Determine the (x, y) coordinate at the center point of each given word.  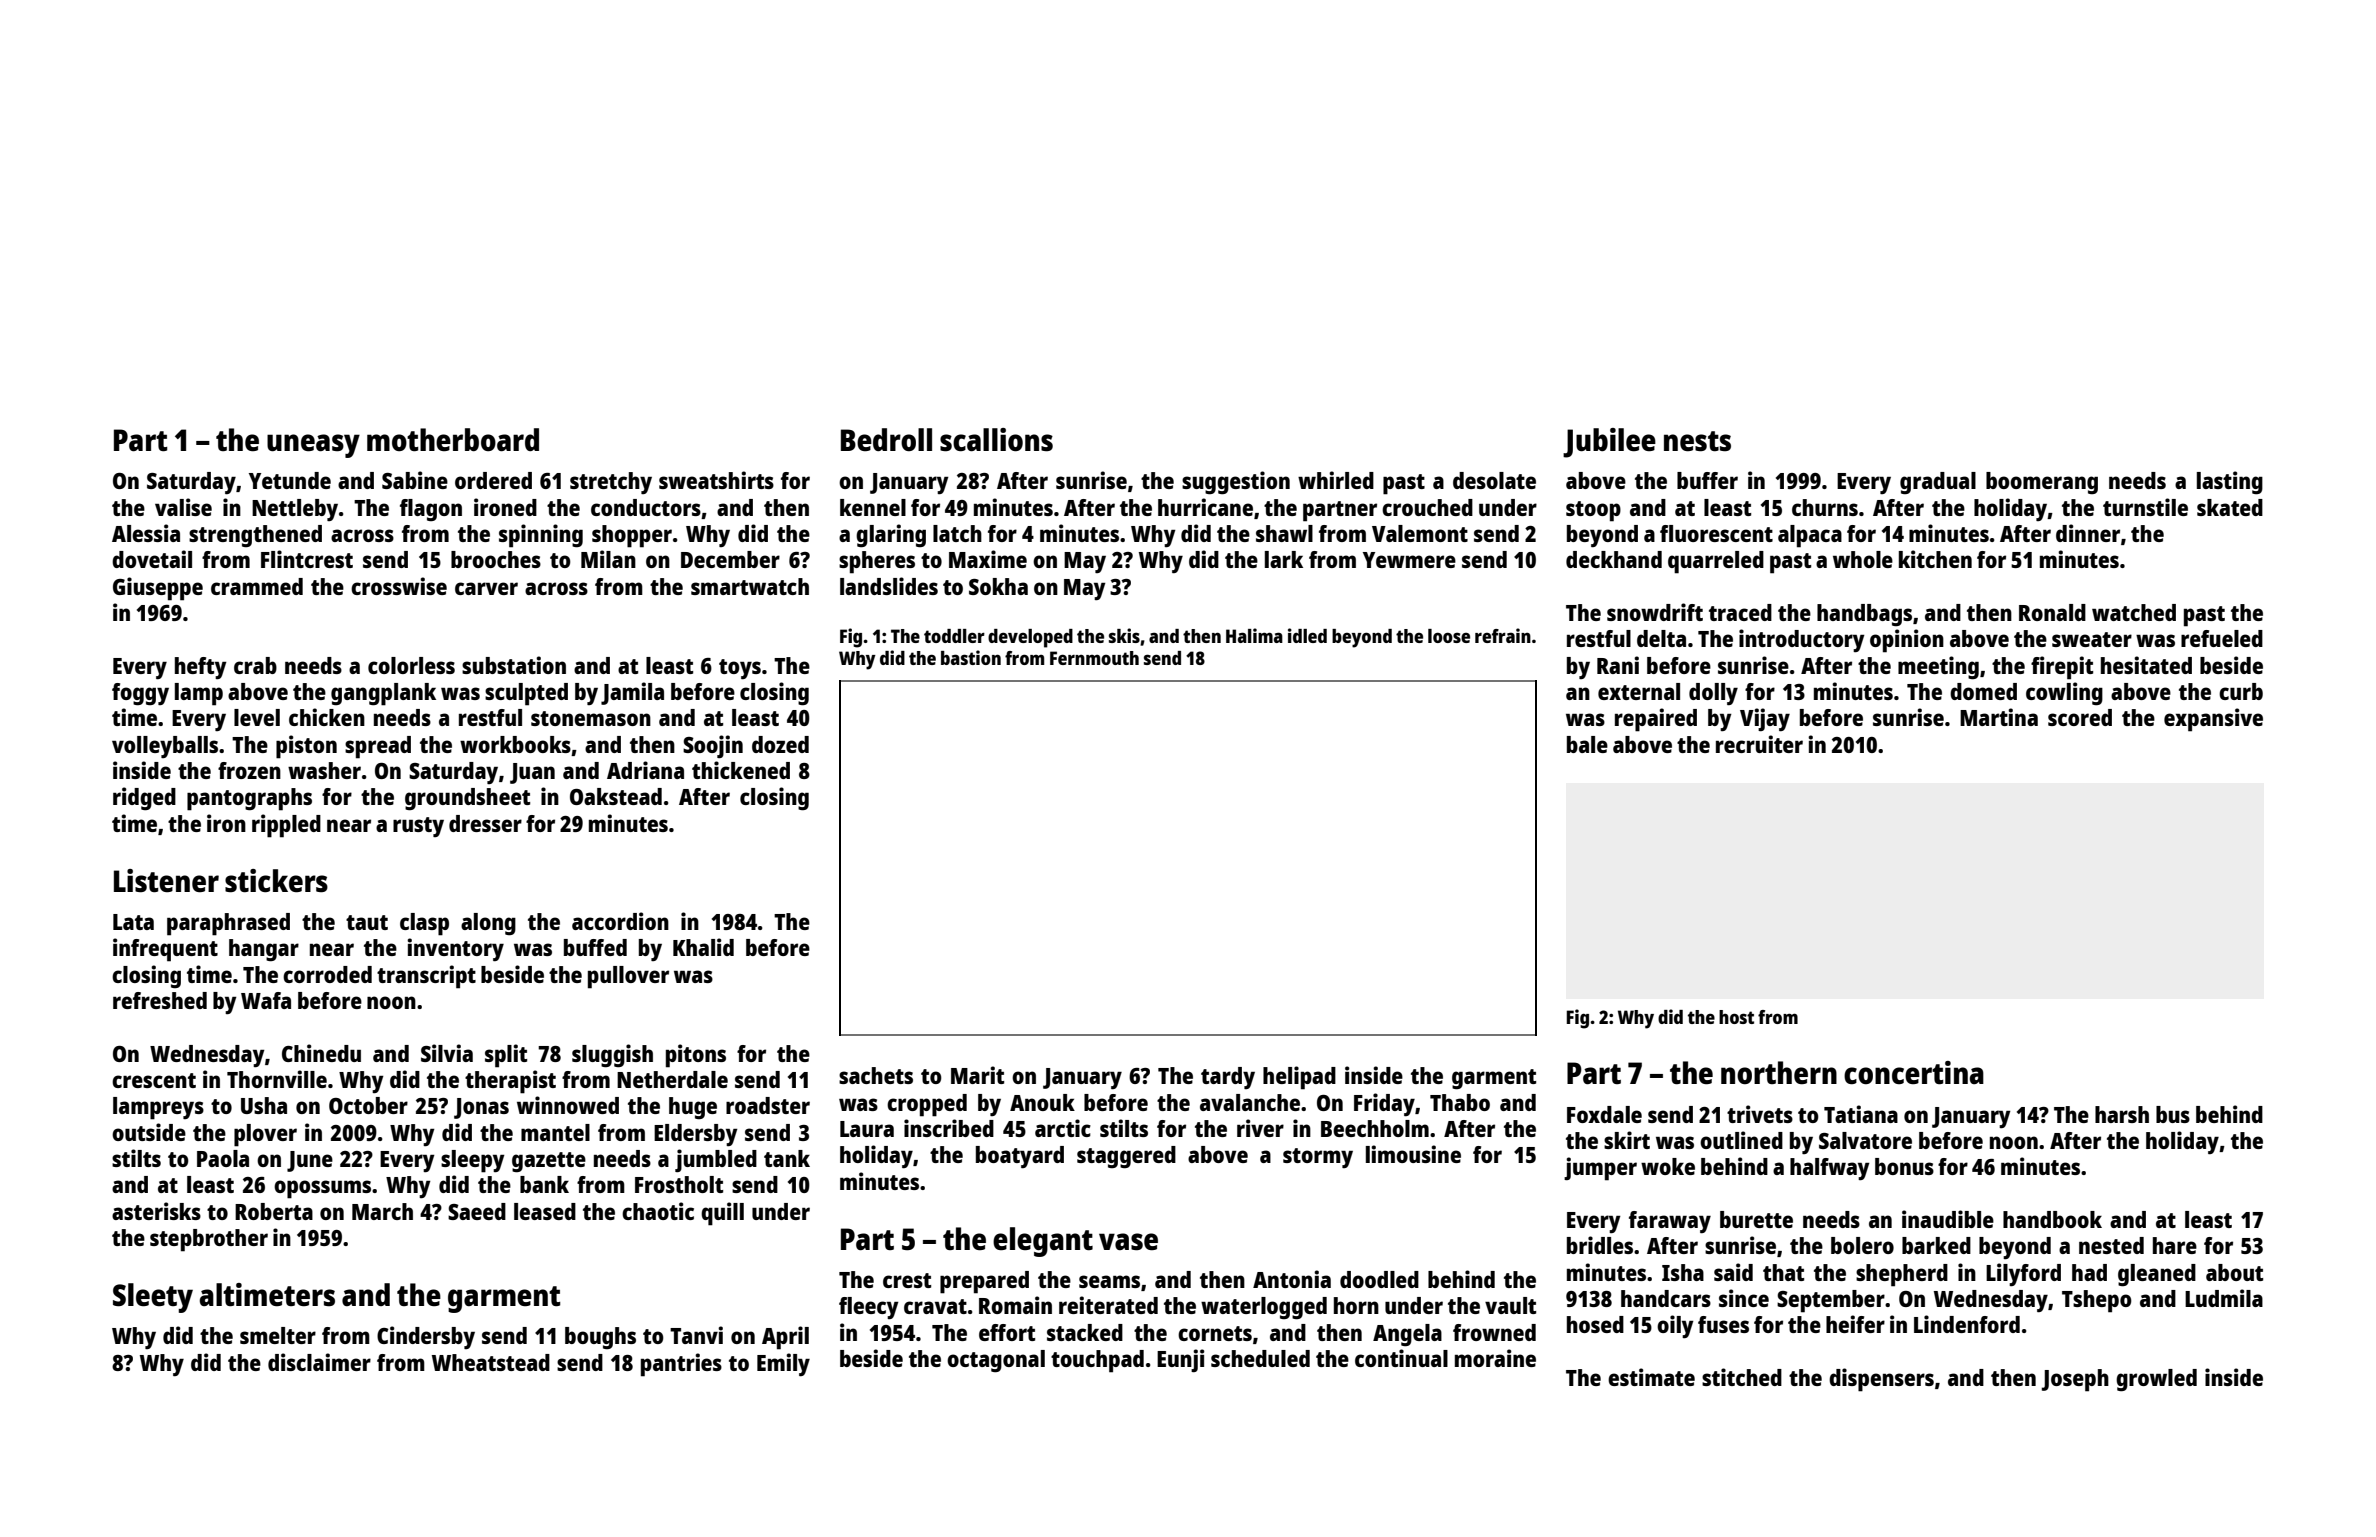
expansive (2213, 720)
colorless (411, 665)
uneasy (313, 446)
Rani (1618, 665)
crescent (154, 1080)
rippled (286, 826)
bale (1587, 744)
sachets (876, 1075)
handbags (1864, 615)
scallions (996, 440)
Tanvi (696, 1335)
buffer (1707, 480)
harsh (2122, 1114)
